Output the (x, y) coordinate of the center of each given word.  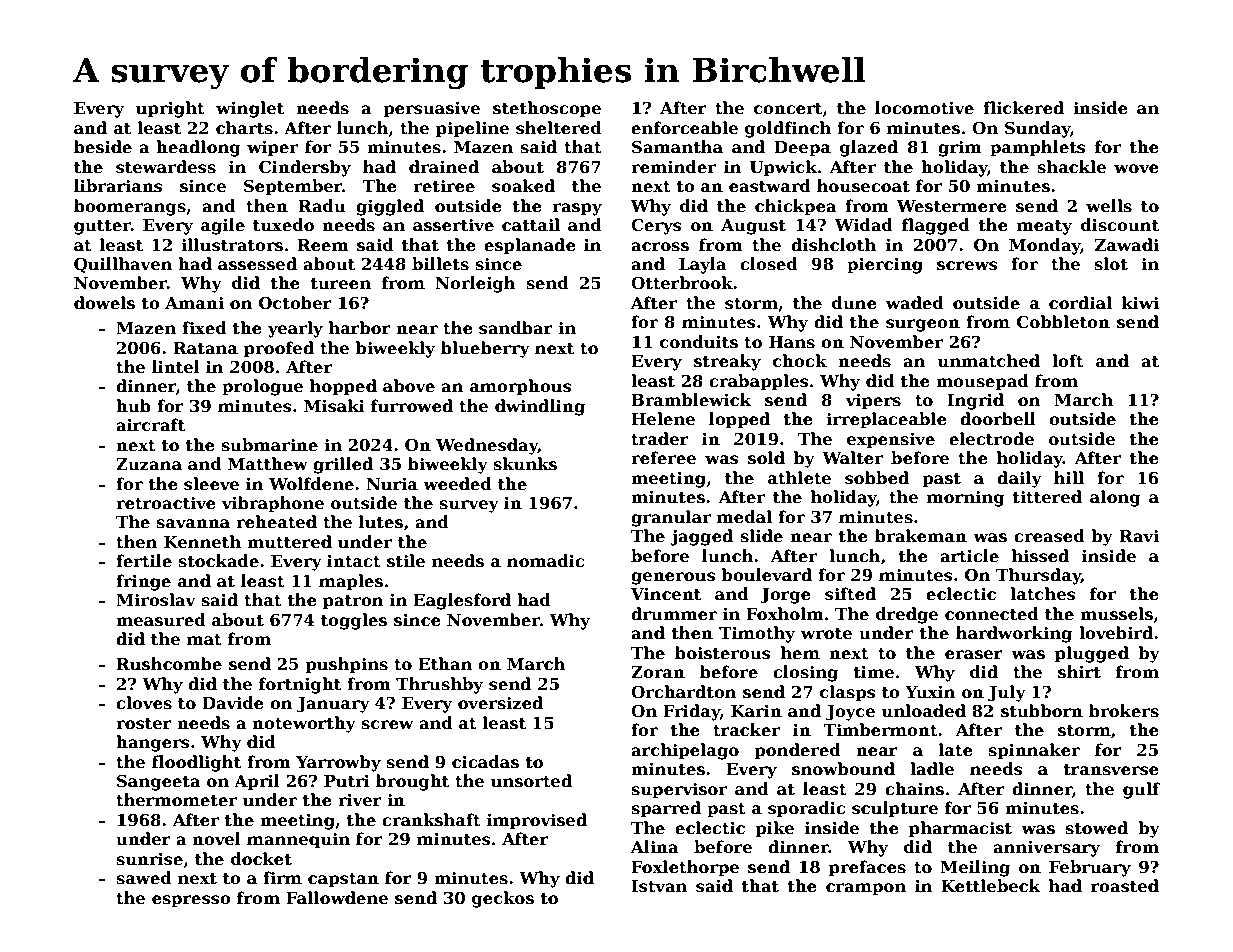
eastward (770, 186)
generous (673, 578)
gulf (1141, 790)
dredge (907, 615)
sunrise (149, 859)
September (293, 187)
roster (144, 724)
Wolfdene (311, 484)
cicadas (485, 762)
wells (1109, 206)
